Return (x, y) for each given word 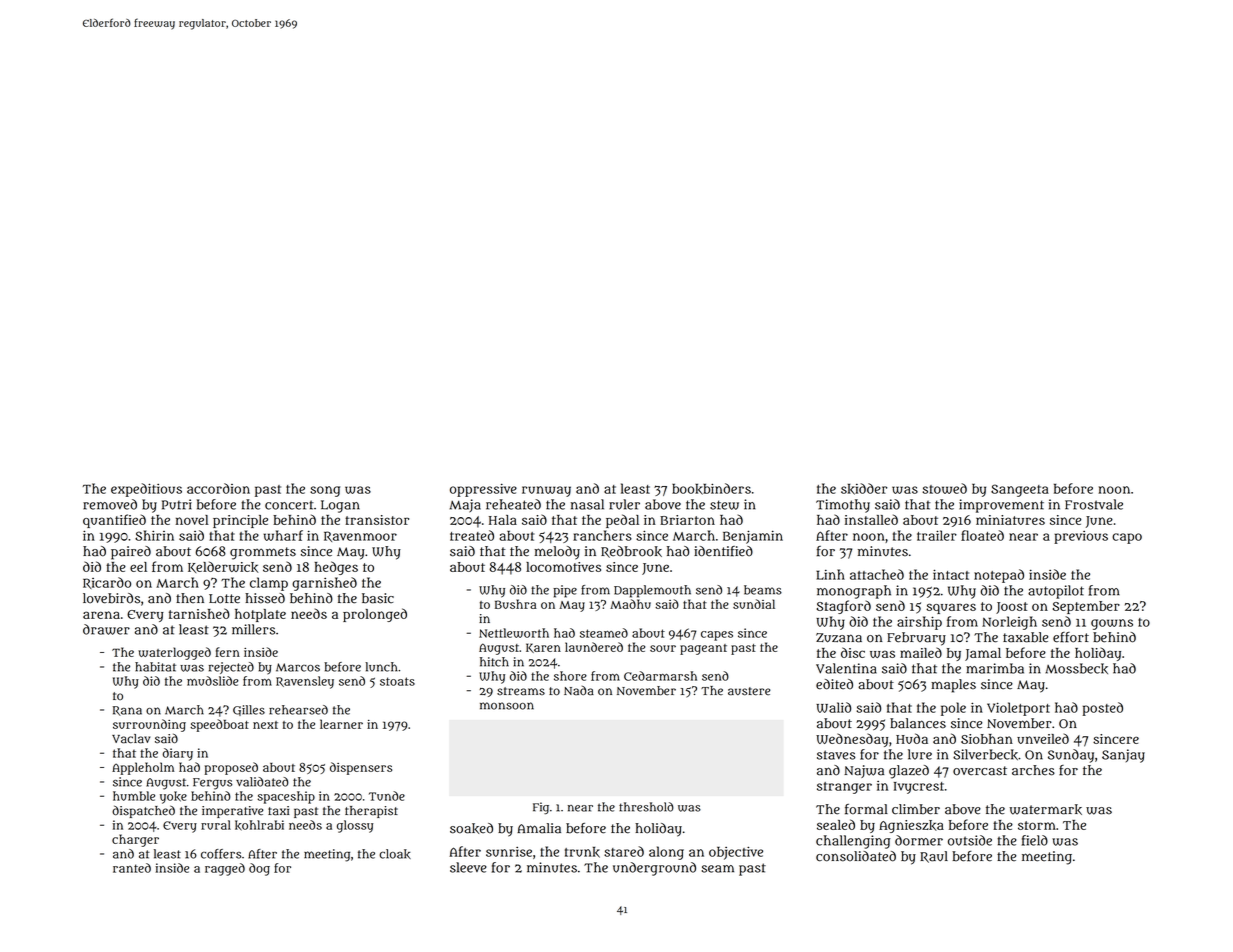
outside (970, 840)
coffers (221, 854)
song (325, 491)
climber (916, 809)
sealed (836, 824)
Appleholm (143, 768)
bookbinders (711, 489)
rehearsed (298, 710)
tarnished (199, 613)
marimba (995, 668)
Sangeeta (1020, 490)
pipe (565, 591)
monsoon (507, 706)
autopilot (1056, 592)
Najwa (864, 771)
